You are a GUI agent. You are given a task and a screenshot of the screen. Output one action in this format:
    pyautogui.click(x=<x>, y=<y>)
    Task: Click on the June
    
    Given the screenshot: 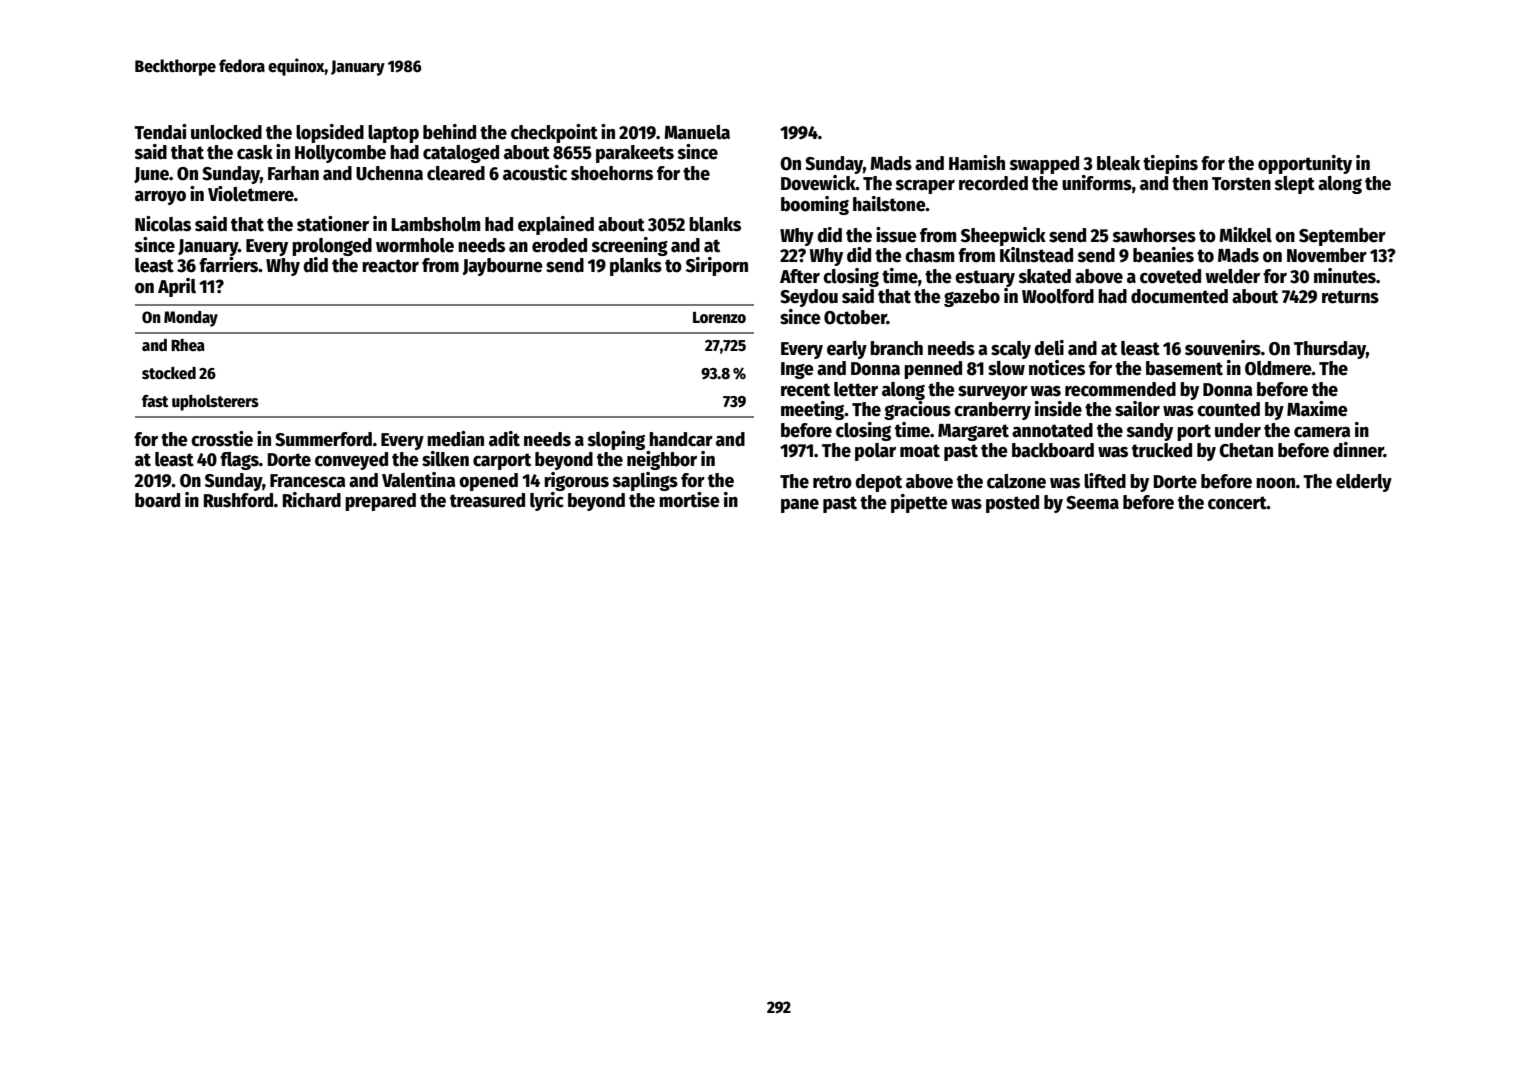 What is the action you would take?
    pyautogui.click(x=151, y=175)
